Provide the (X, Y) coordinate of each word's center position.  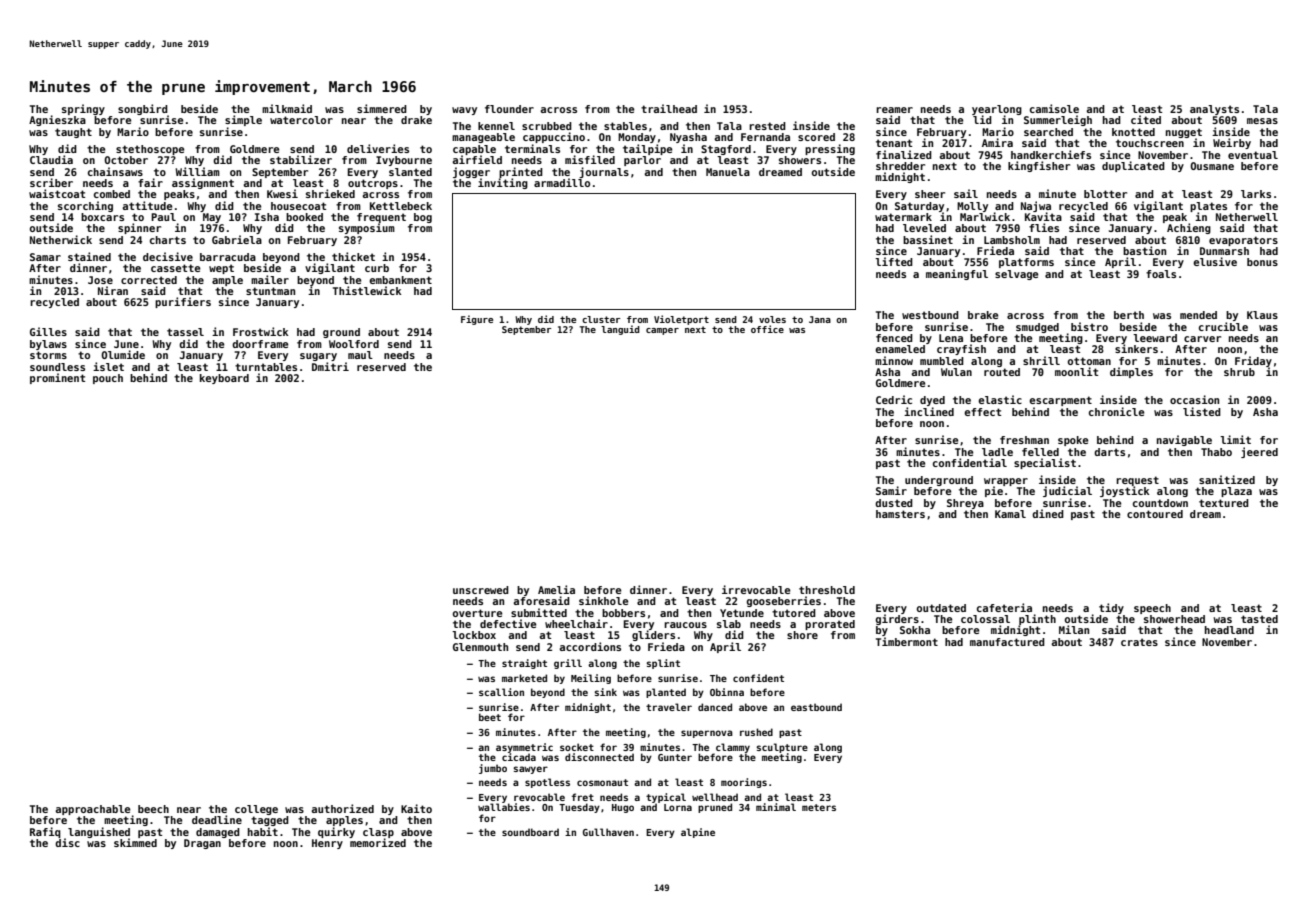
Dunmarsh (1224, 251)
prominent (57, 378)
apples (344, 821)
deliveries (378, 148)
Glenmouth (480, 647)
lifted (894, 261)
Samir (891, 490)
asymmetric (524, 748)
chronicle (1117, 411)
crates (1139, 642)
